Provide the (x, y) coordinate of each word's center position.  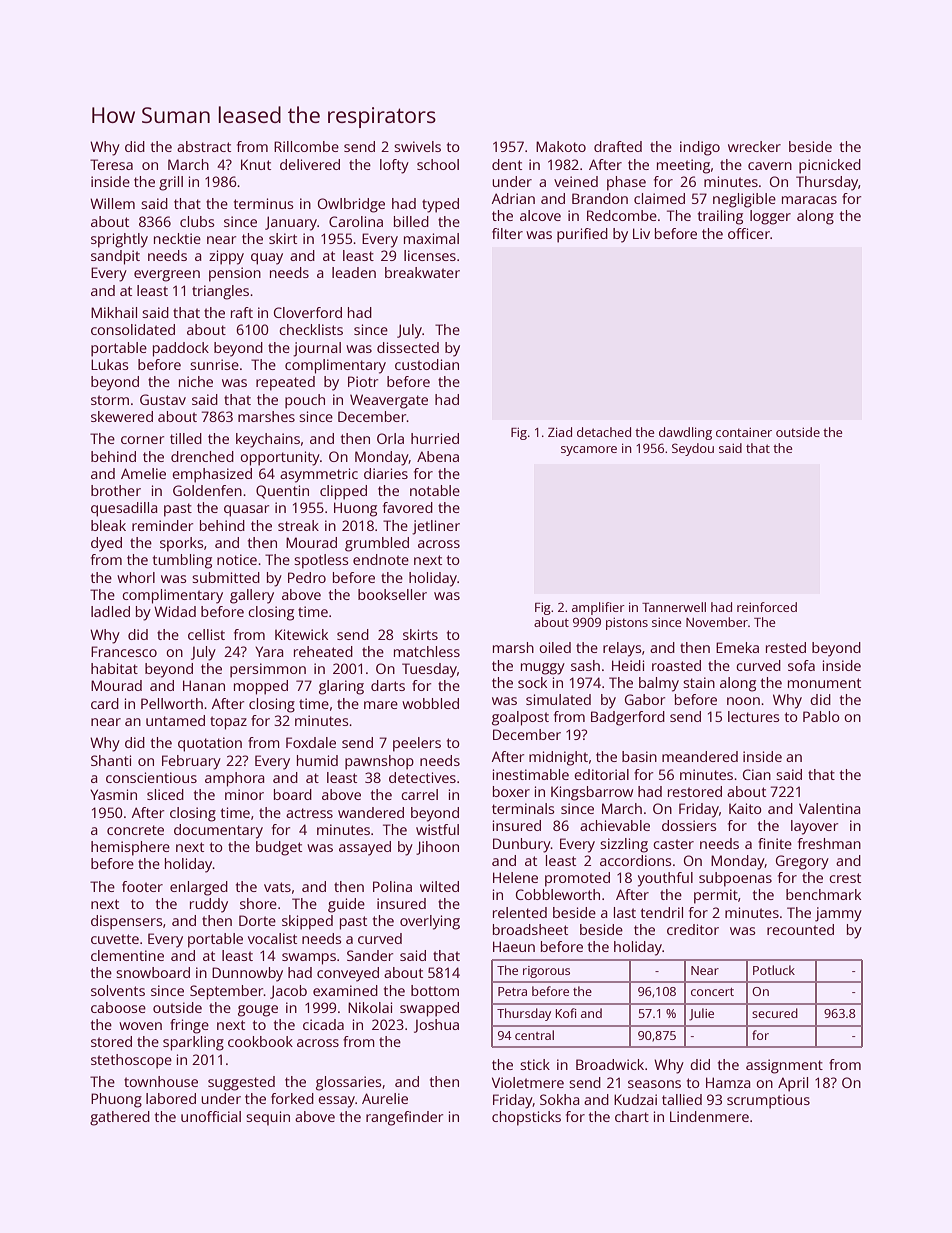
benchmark (823, 894)
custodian (427, 364)
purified (582, 235)
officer (749, 233)
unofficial (211, 1116)
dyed (106, 544)
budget (279, 848)
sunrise (214, 364)
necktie (177, 238)
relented (520, 912)
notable (435, 490)
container (744, 432)
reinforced (767, 607)
